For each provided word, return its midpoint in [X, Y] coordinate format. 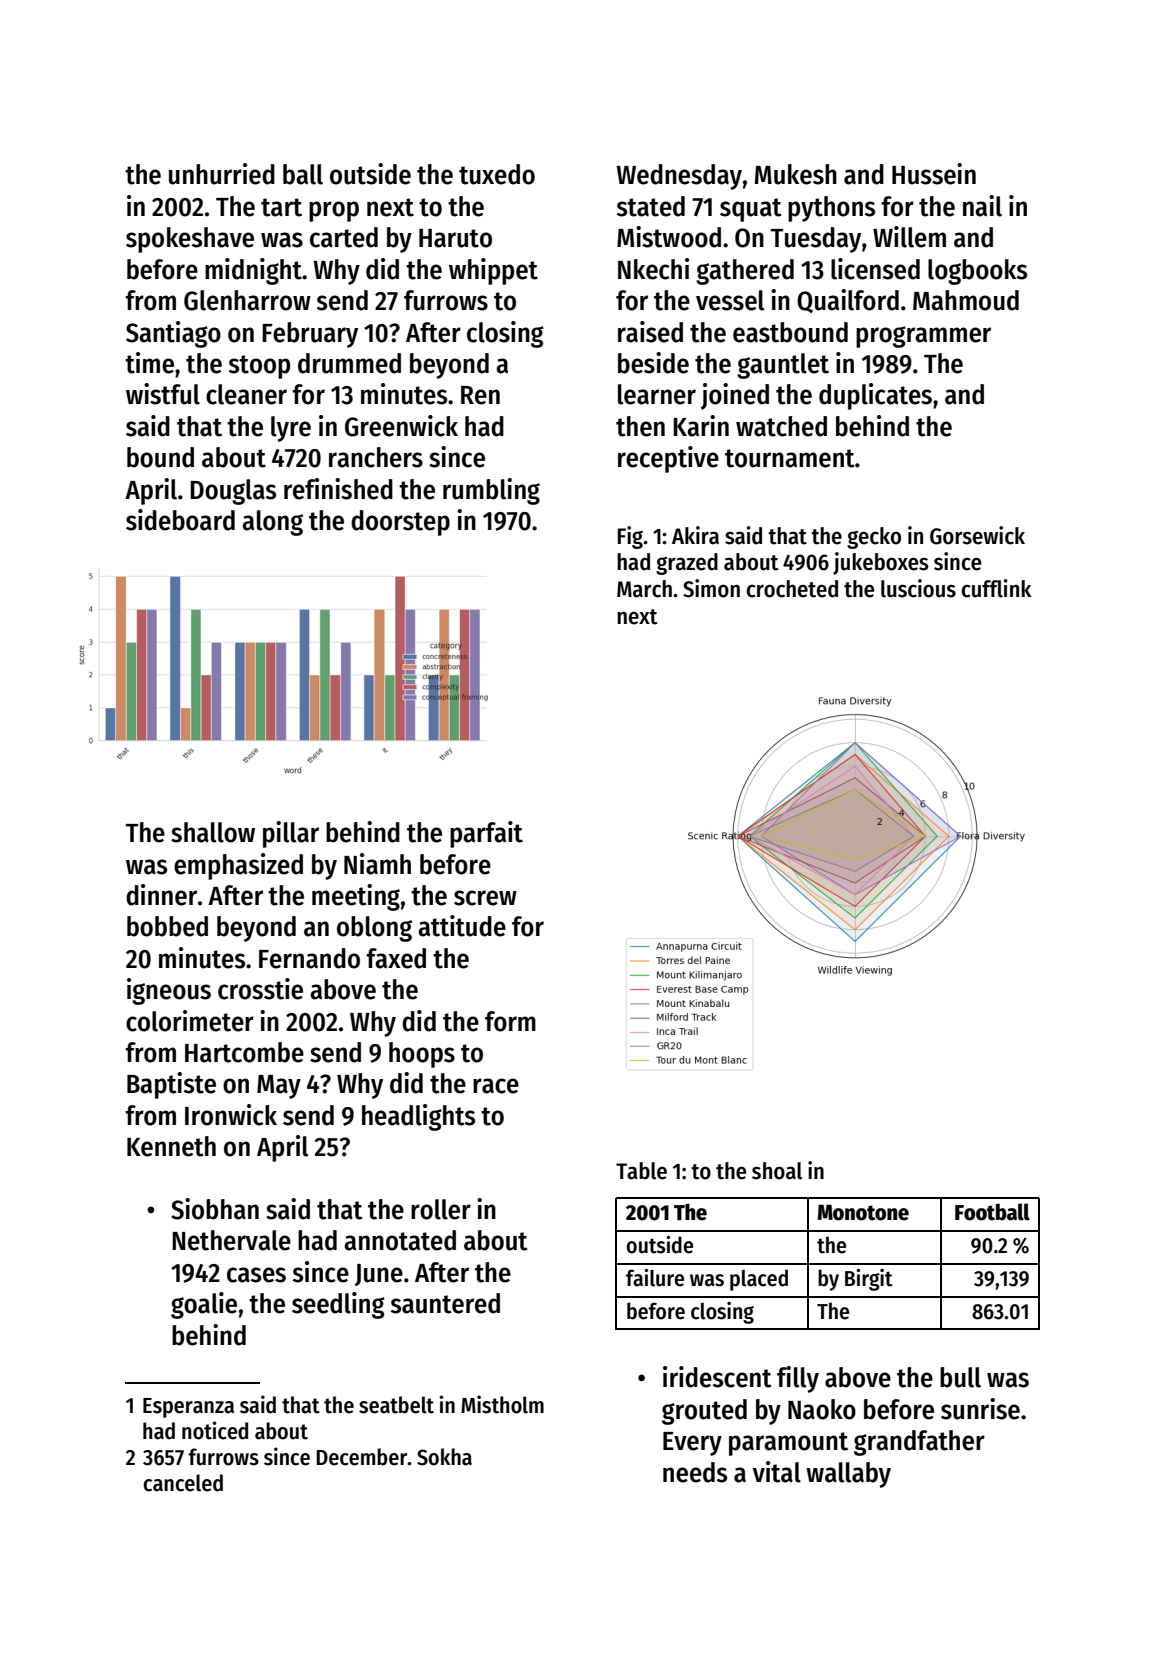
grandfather [919, 1443]
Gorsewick [977, 535]
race [496, 1086]
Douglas [233, 492]
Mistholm [502, 1404]
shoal [777, 1171]
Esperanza [188, 1408]
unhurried [222, 174]
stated [651, 206]
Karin [701, 426]
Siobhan [215, 1209]
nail [982, 206]
